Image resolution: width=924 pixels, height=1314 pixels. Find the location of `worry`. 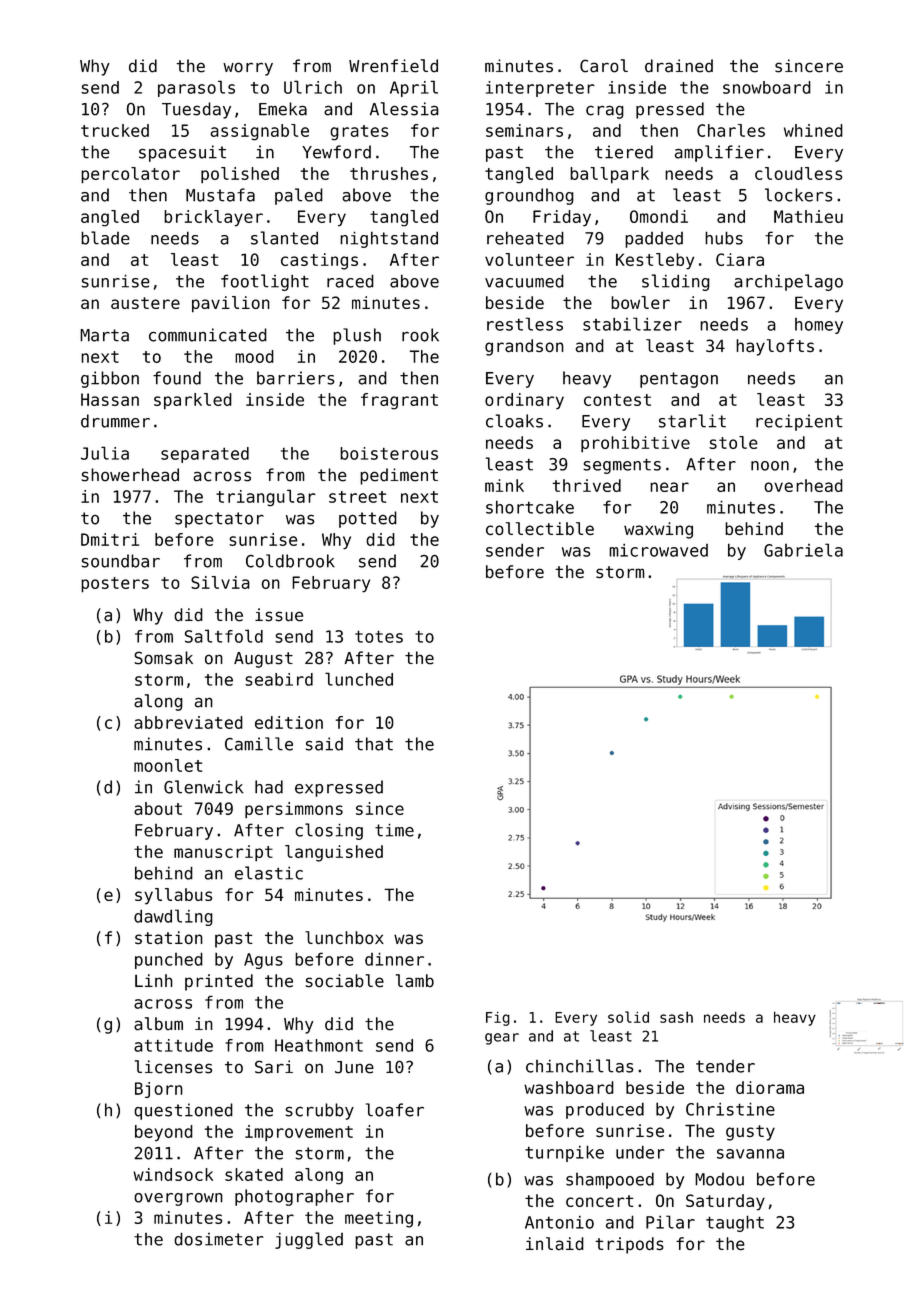

worry is located at coordinates (248, 69).
